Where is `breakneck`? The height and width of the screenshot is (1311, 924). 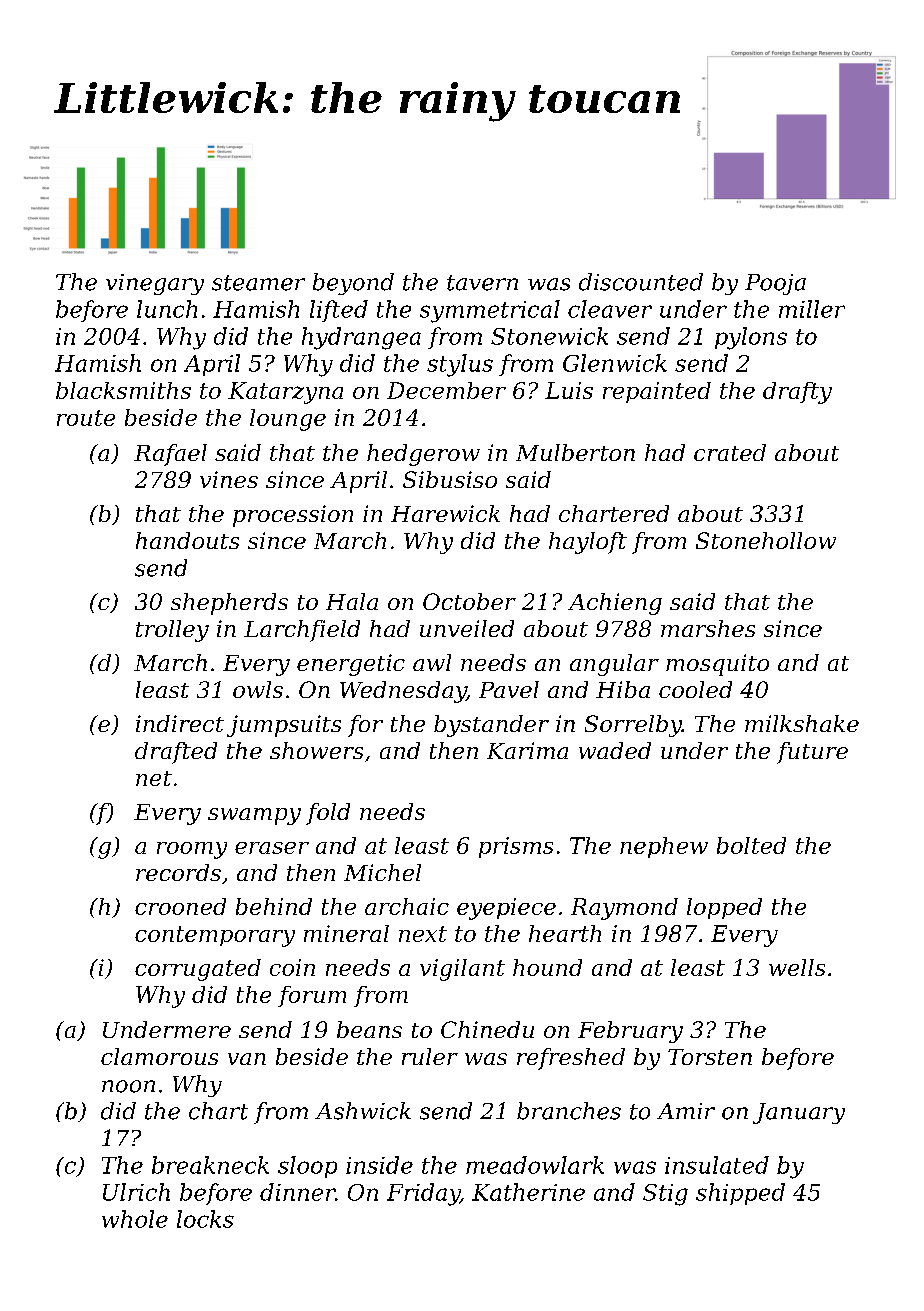
breakneck is located at coordinates (210, 1165).
